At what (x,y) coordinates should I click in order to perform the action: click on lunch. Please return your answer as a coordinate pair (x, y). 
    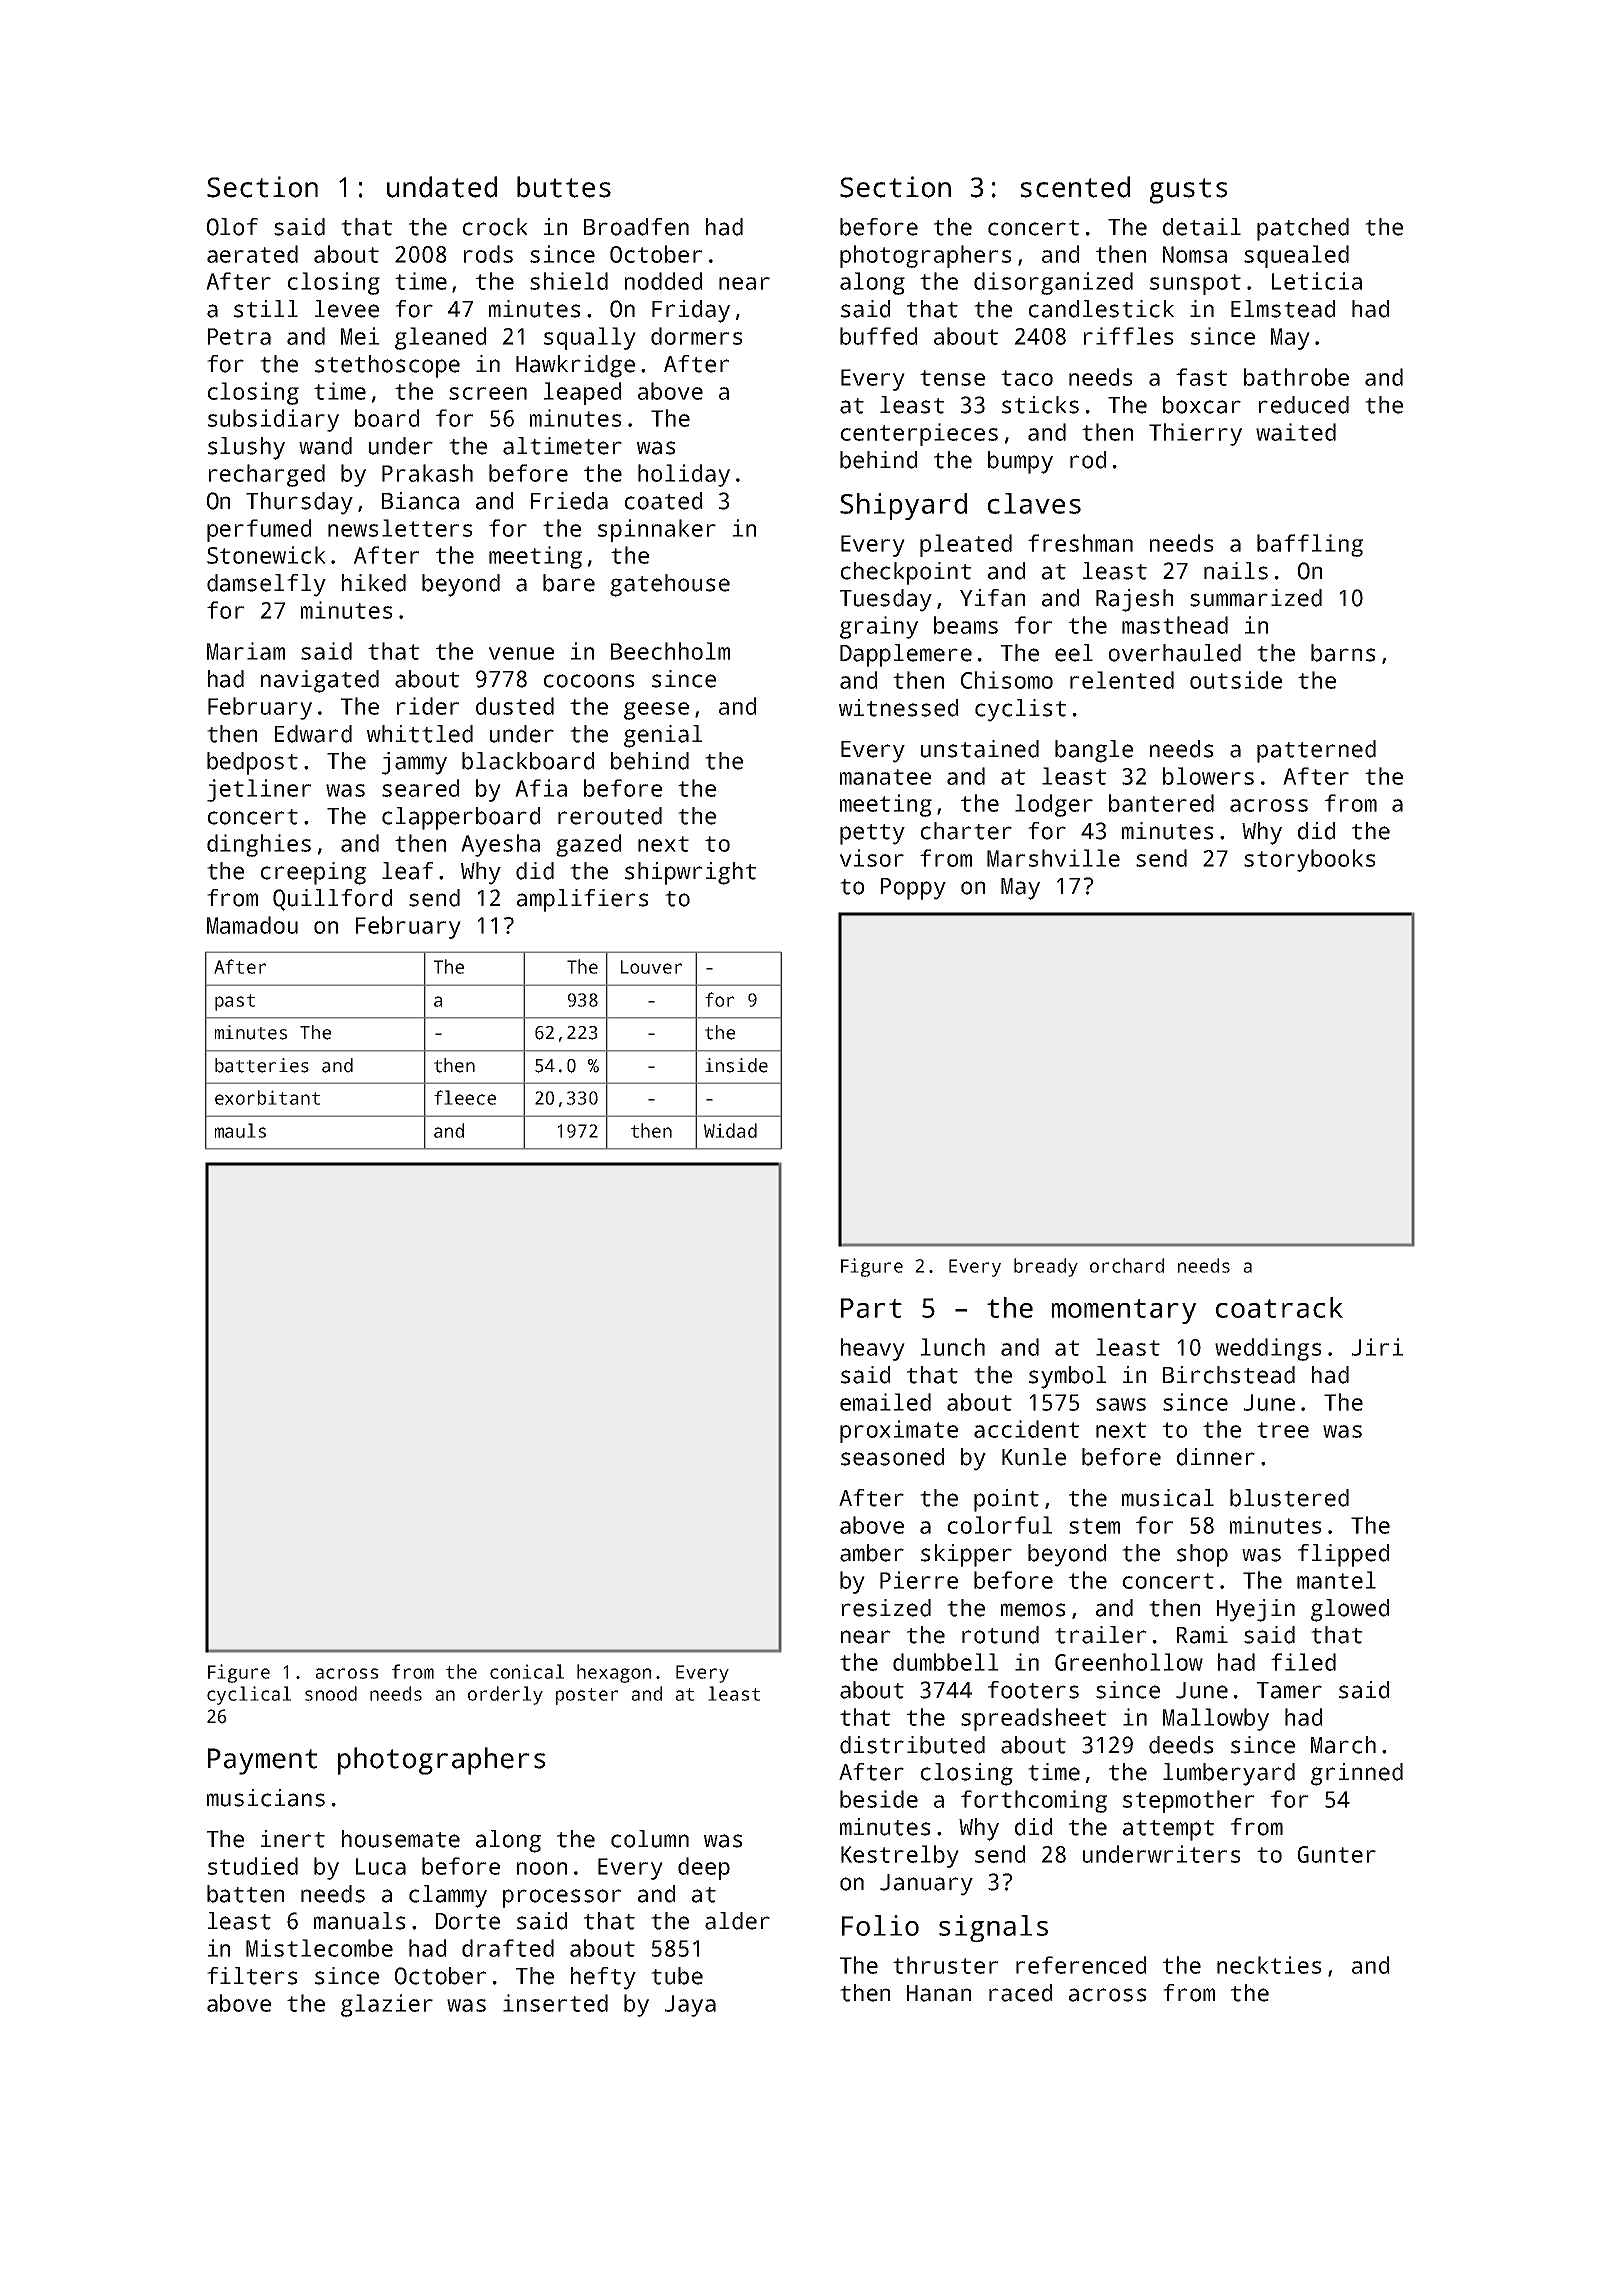
    Looking at the image, I should click on (953, 1347).
